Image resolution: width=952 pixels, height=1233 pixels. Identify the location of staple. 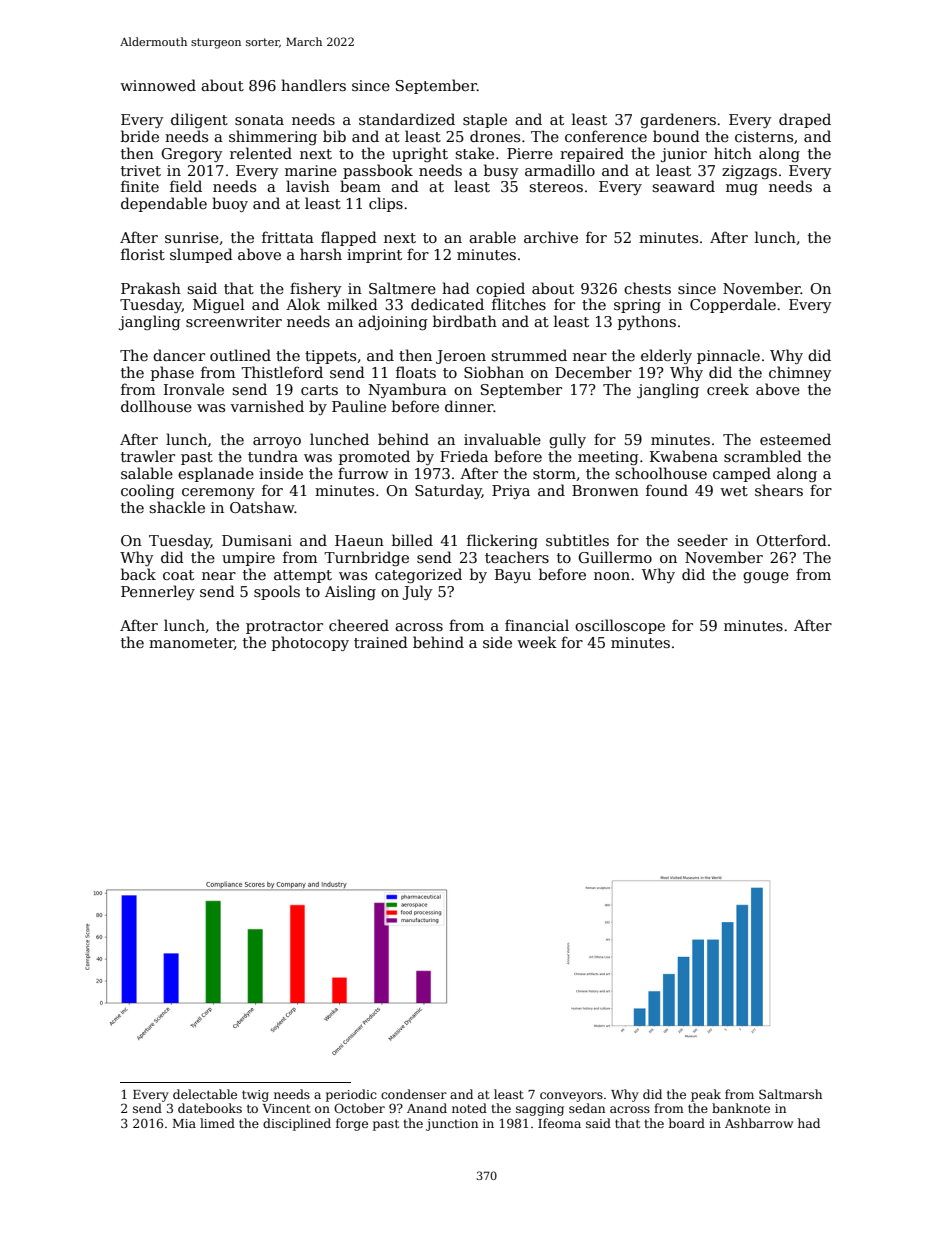
(485, 120).
